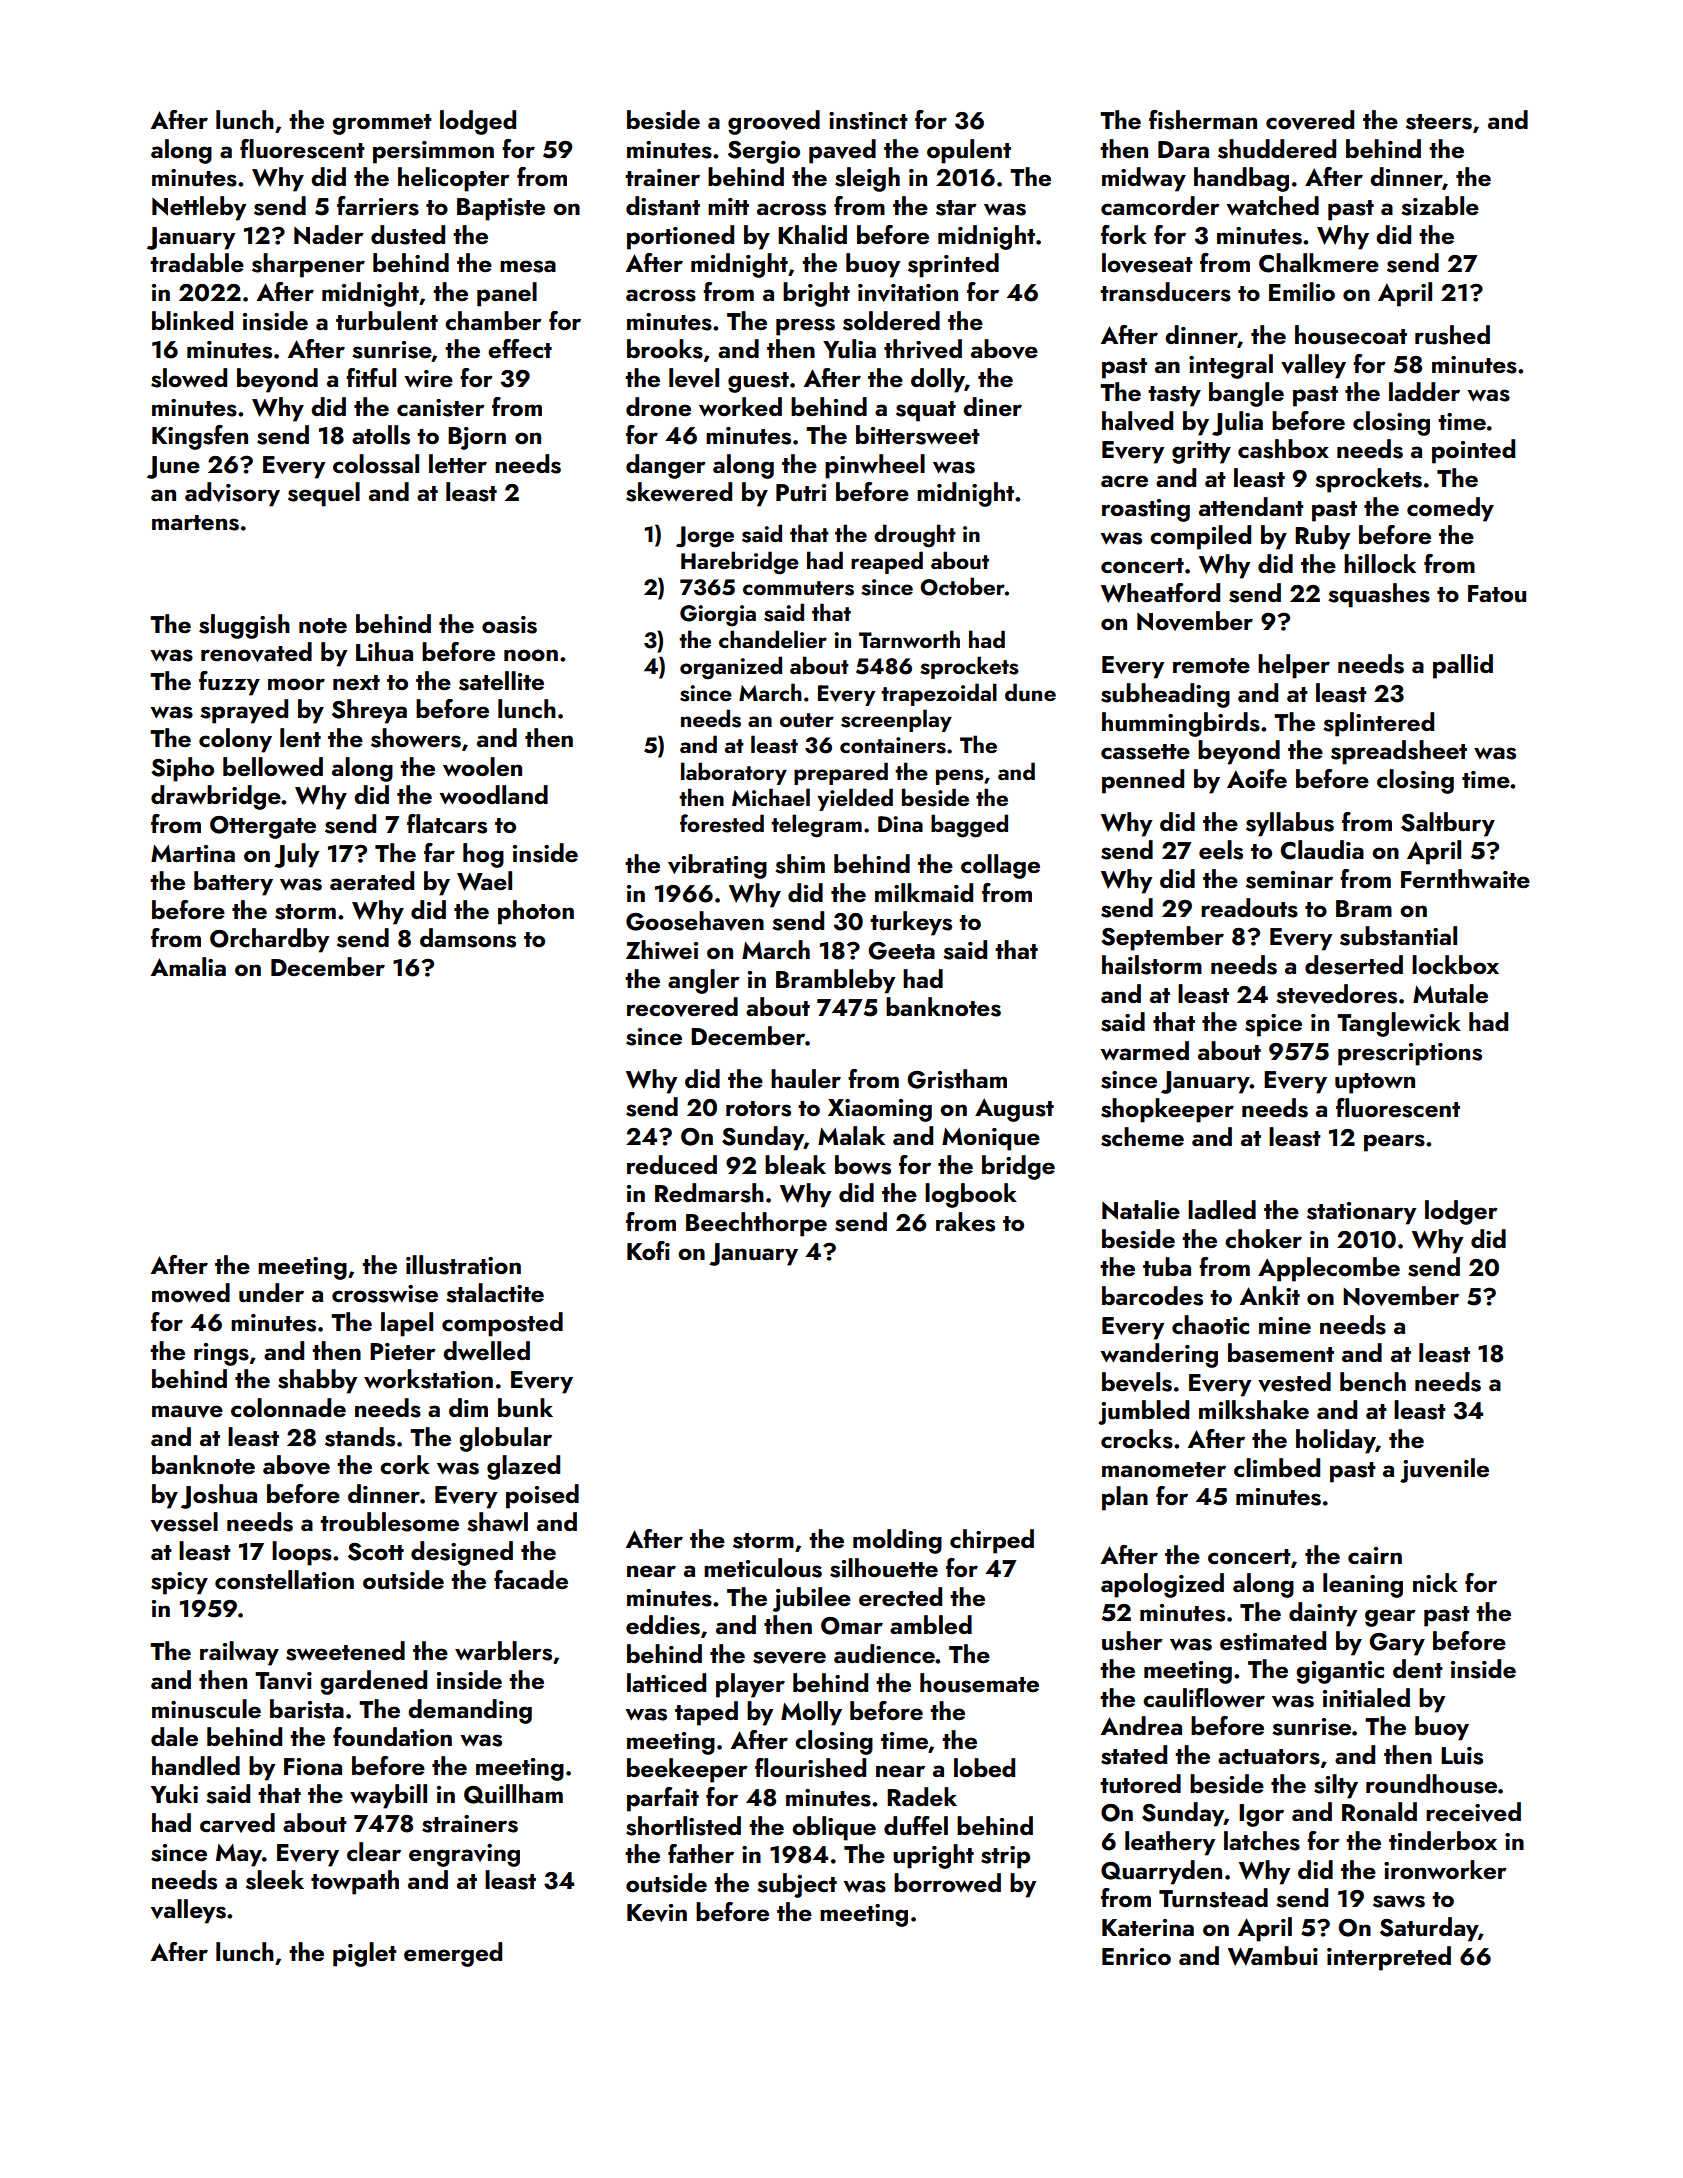  I want to click on piglet, so click(365, 1954).
